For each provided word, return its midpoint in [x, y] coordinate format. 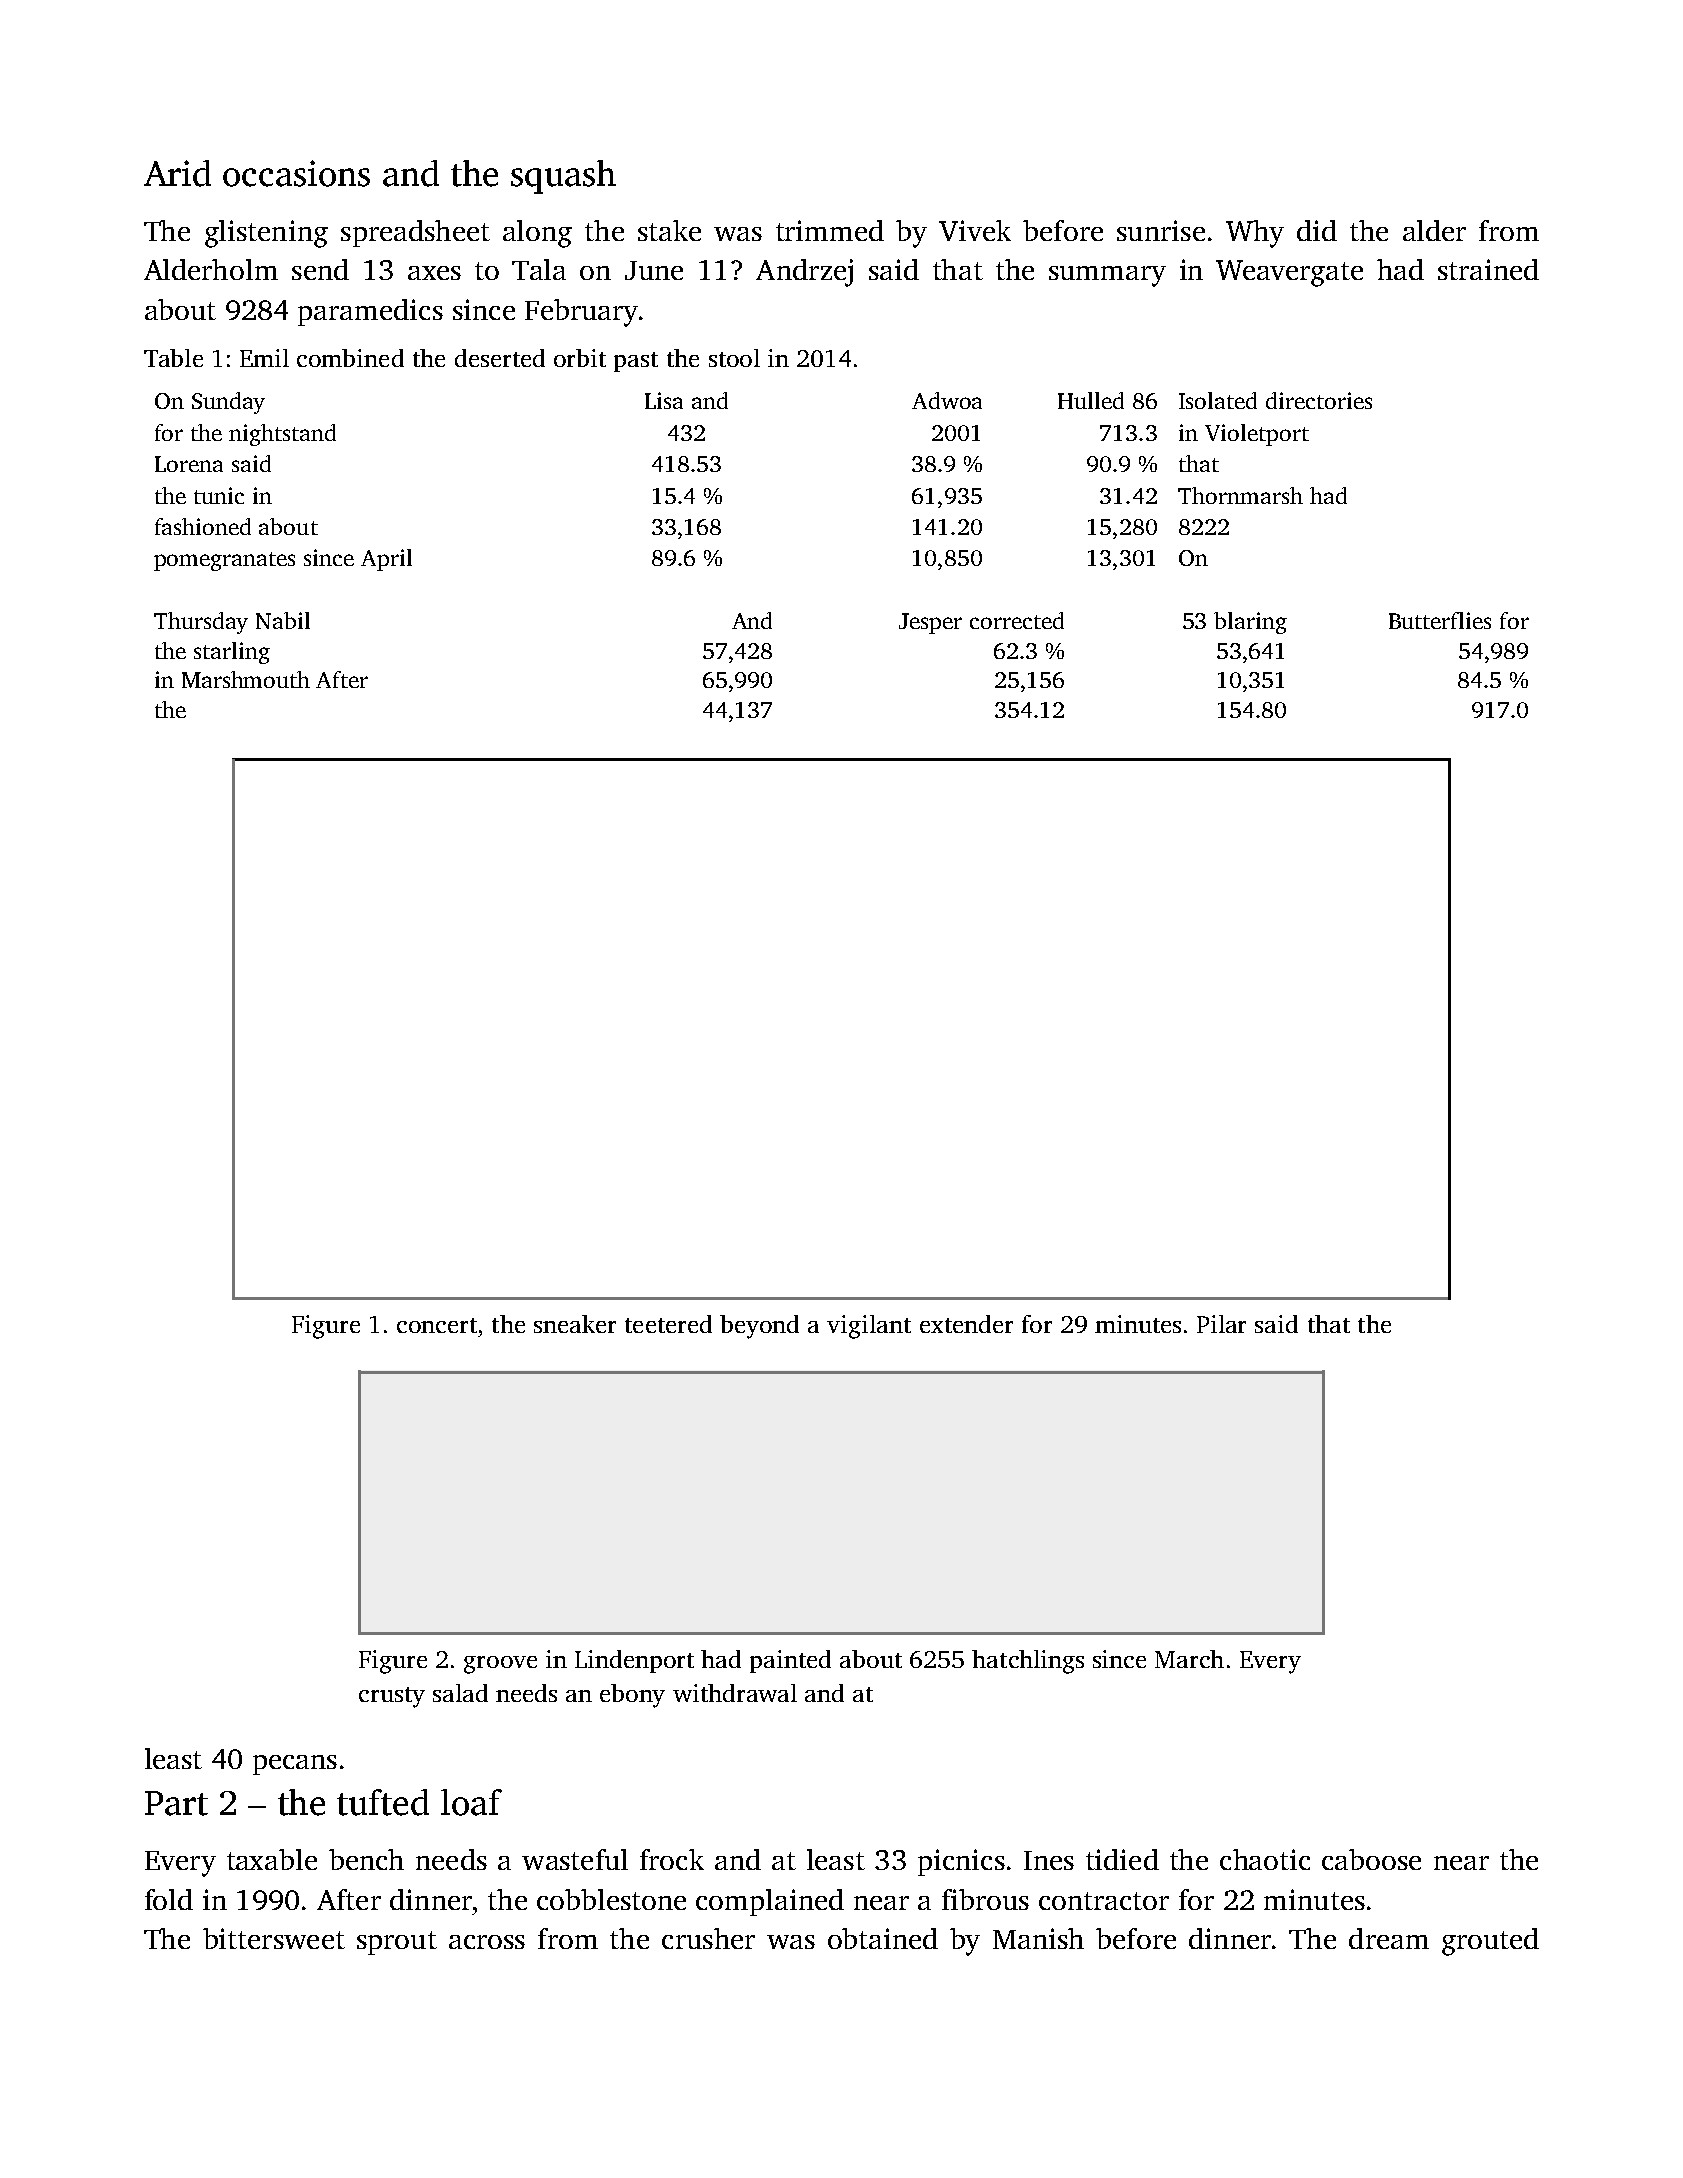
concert [437, 1325]
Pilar [1221, 1324]
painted [790, 1661]
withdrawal [735, 1693]
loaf [471, 1802]
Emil [264, 358]
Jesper [930, 623]
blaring [1250, 623]
